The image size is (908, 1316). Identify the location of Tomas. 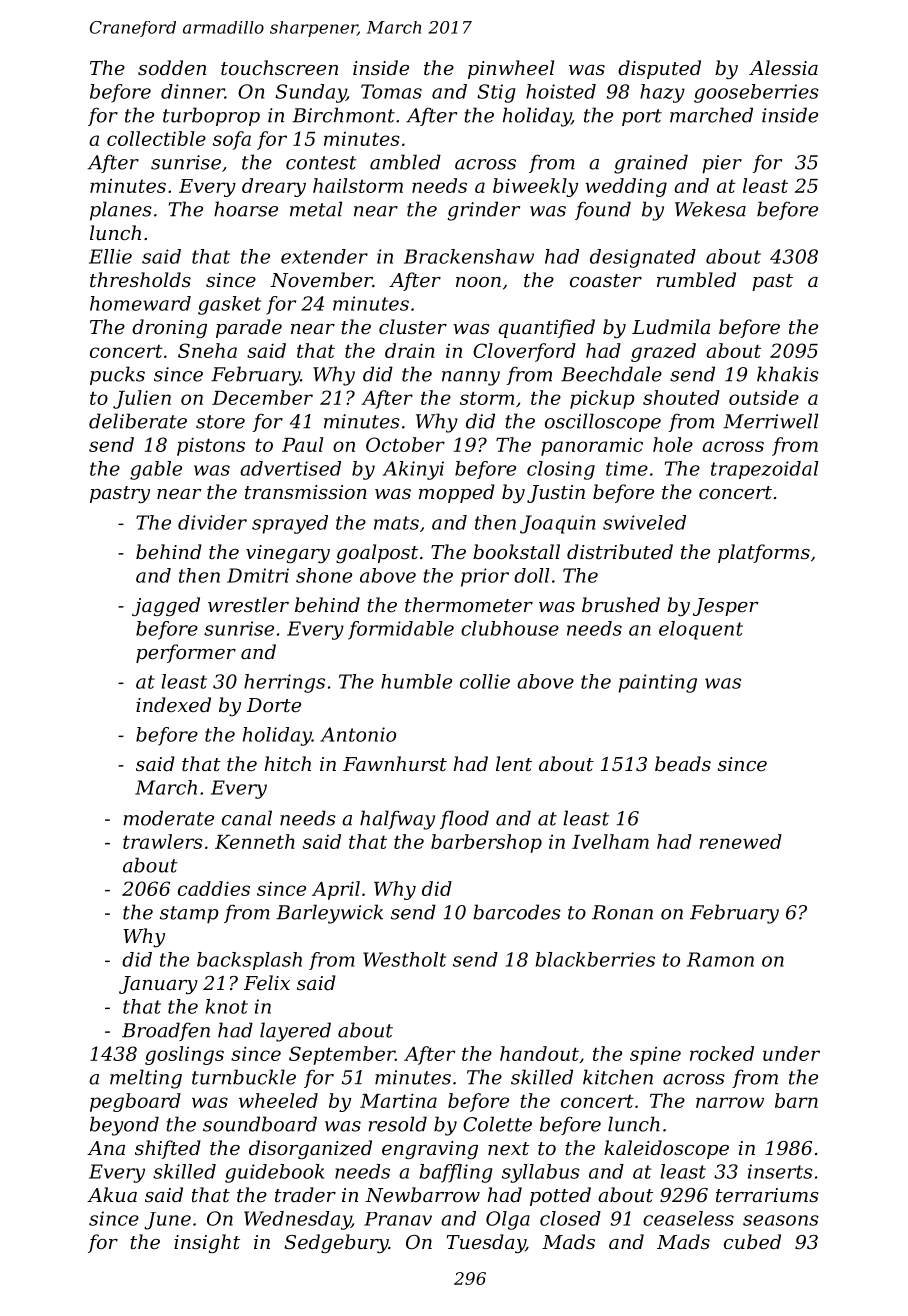
(391, 91).
